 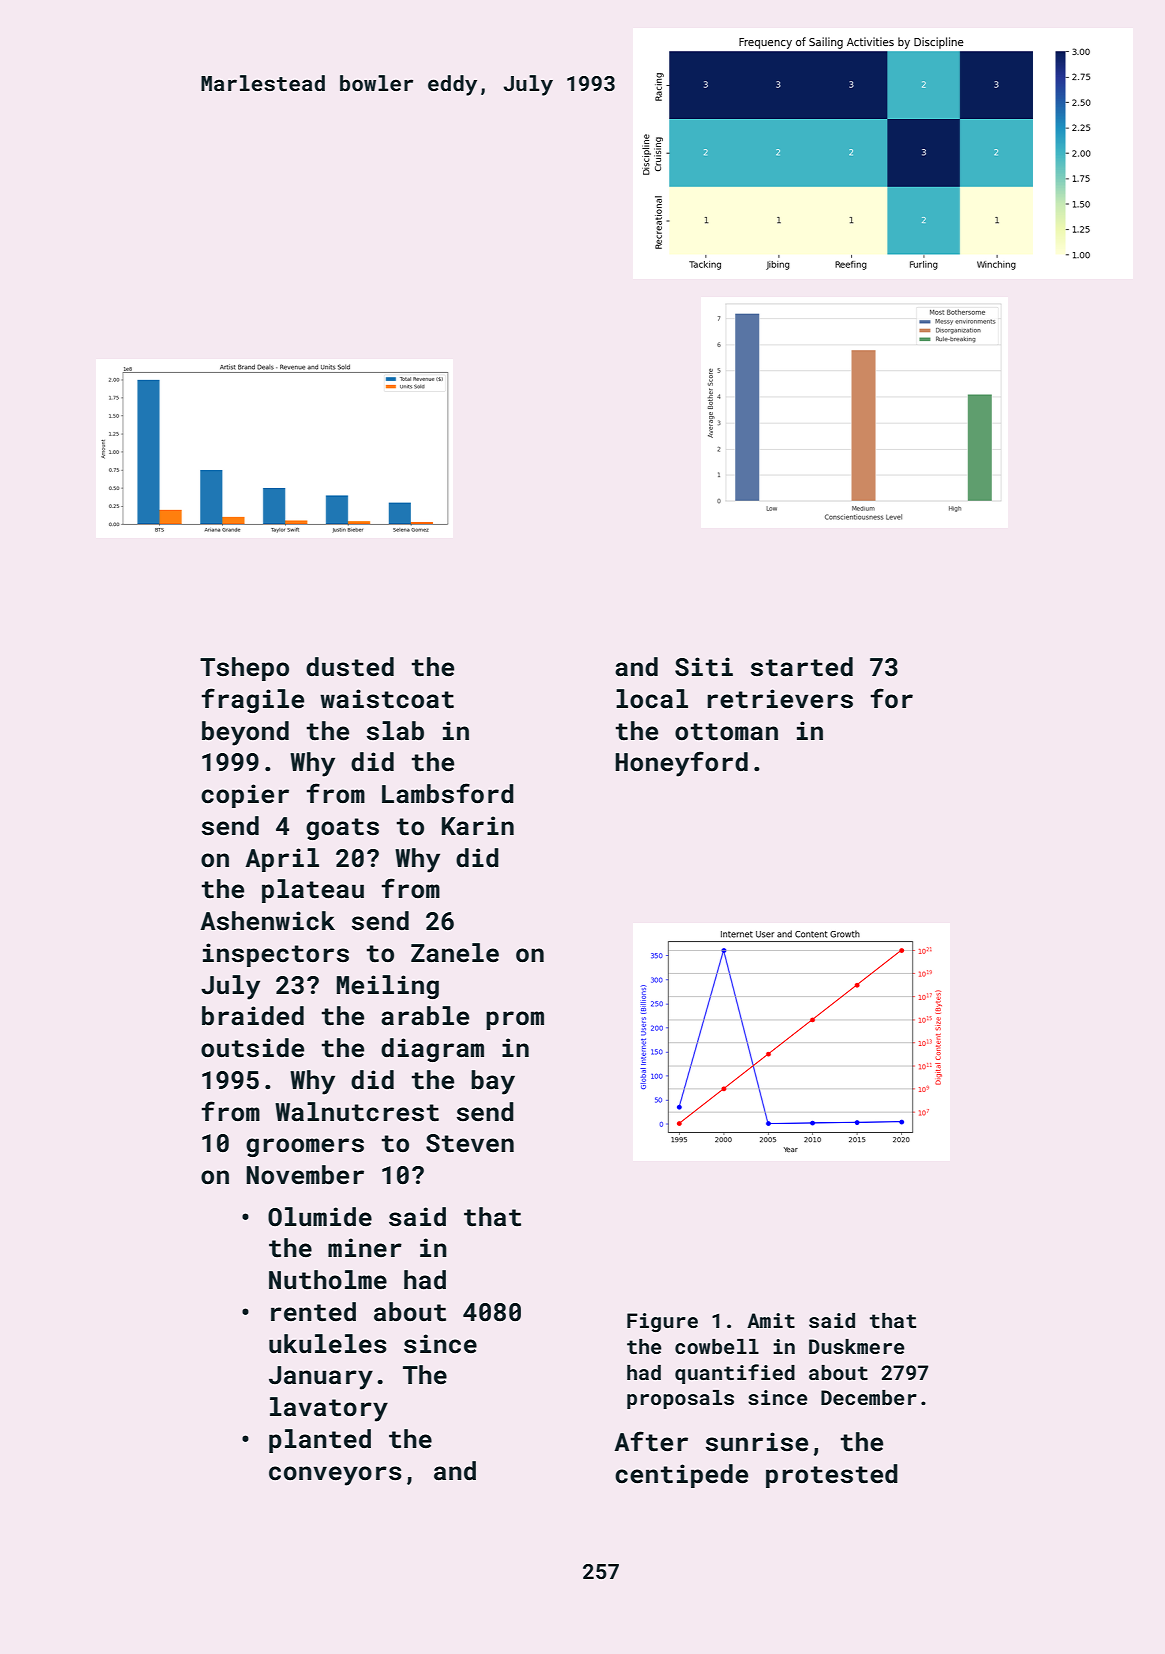 I want to click on goats, so click(x=342, y=829).
